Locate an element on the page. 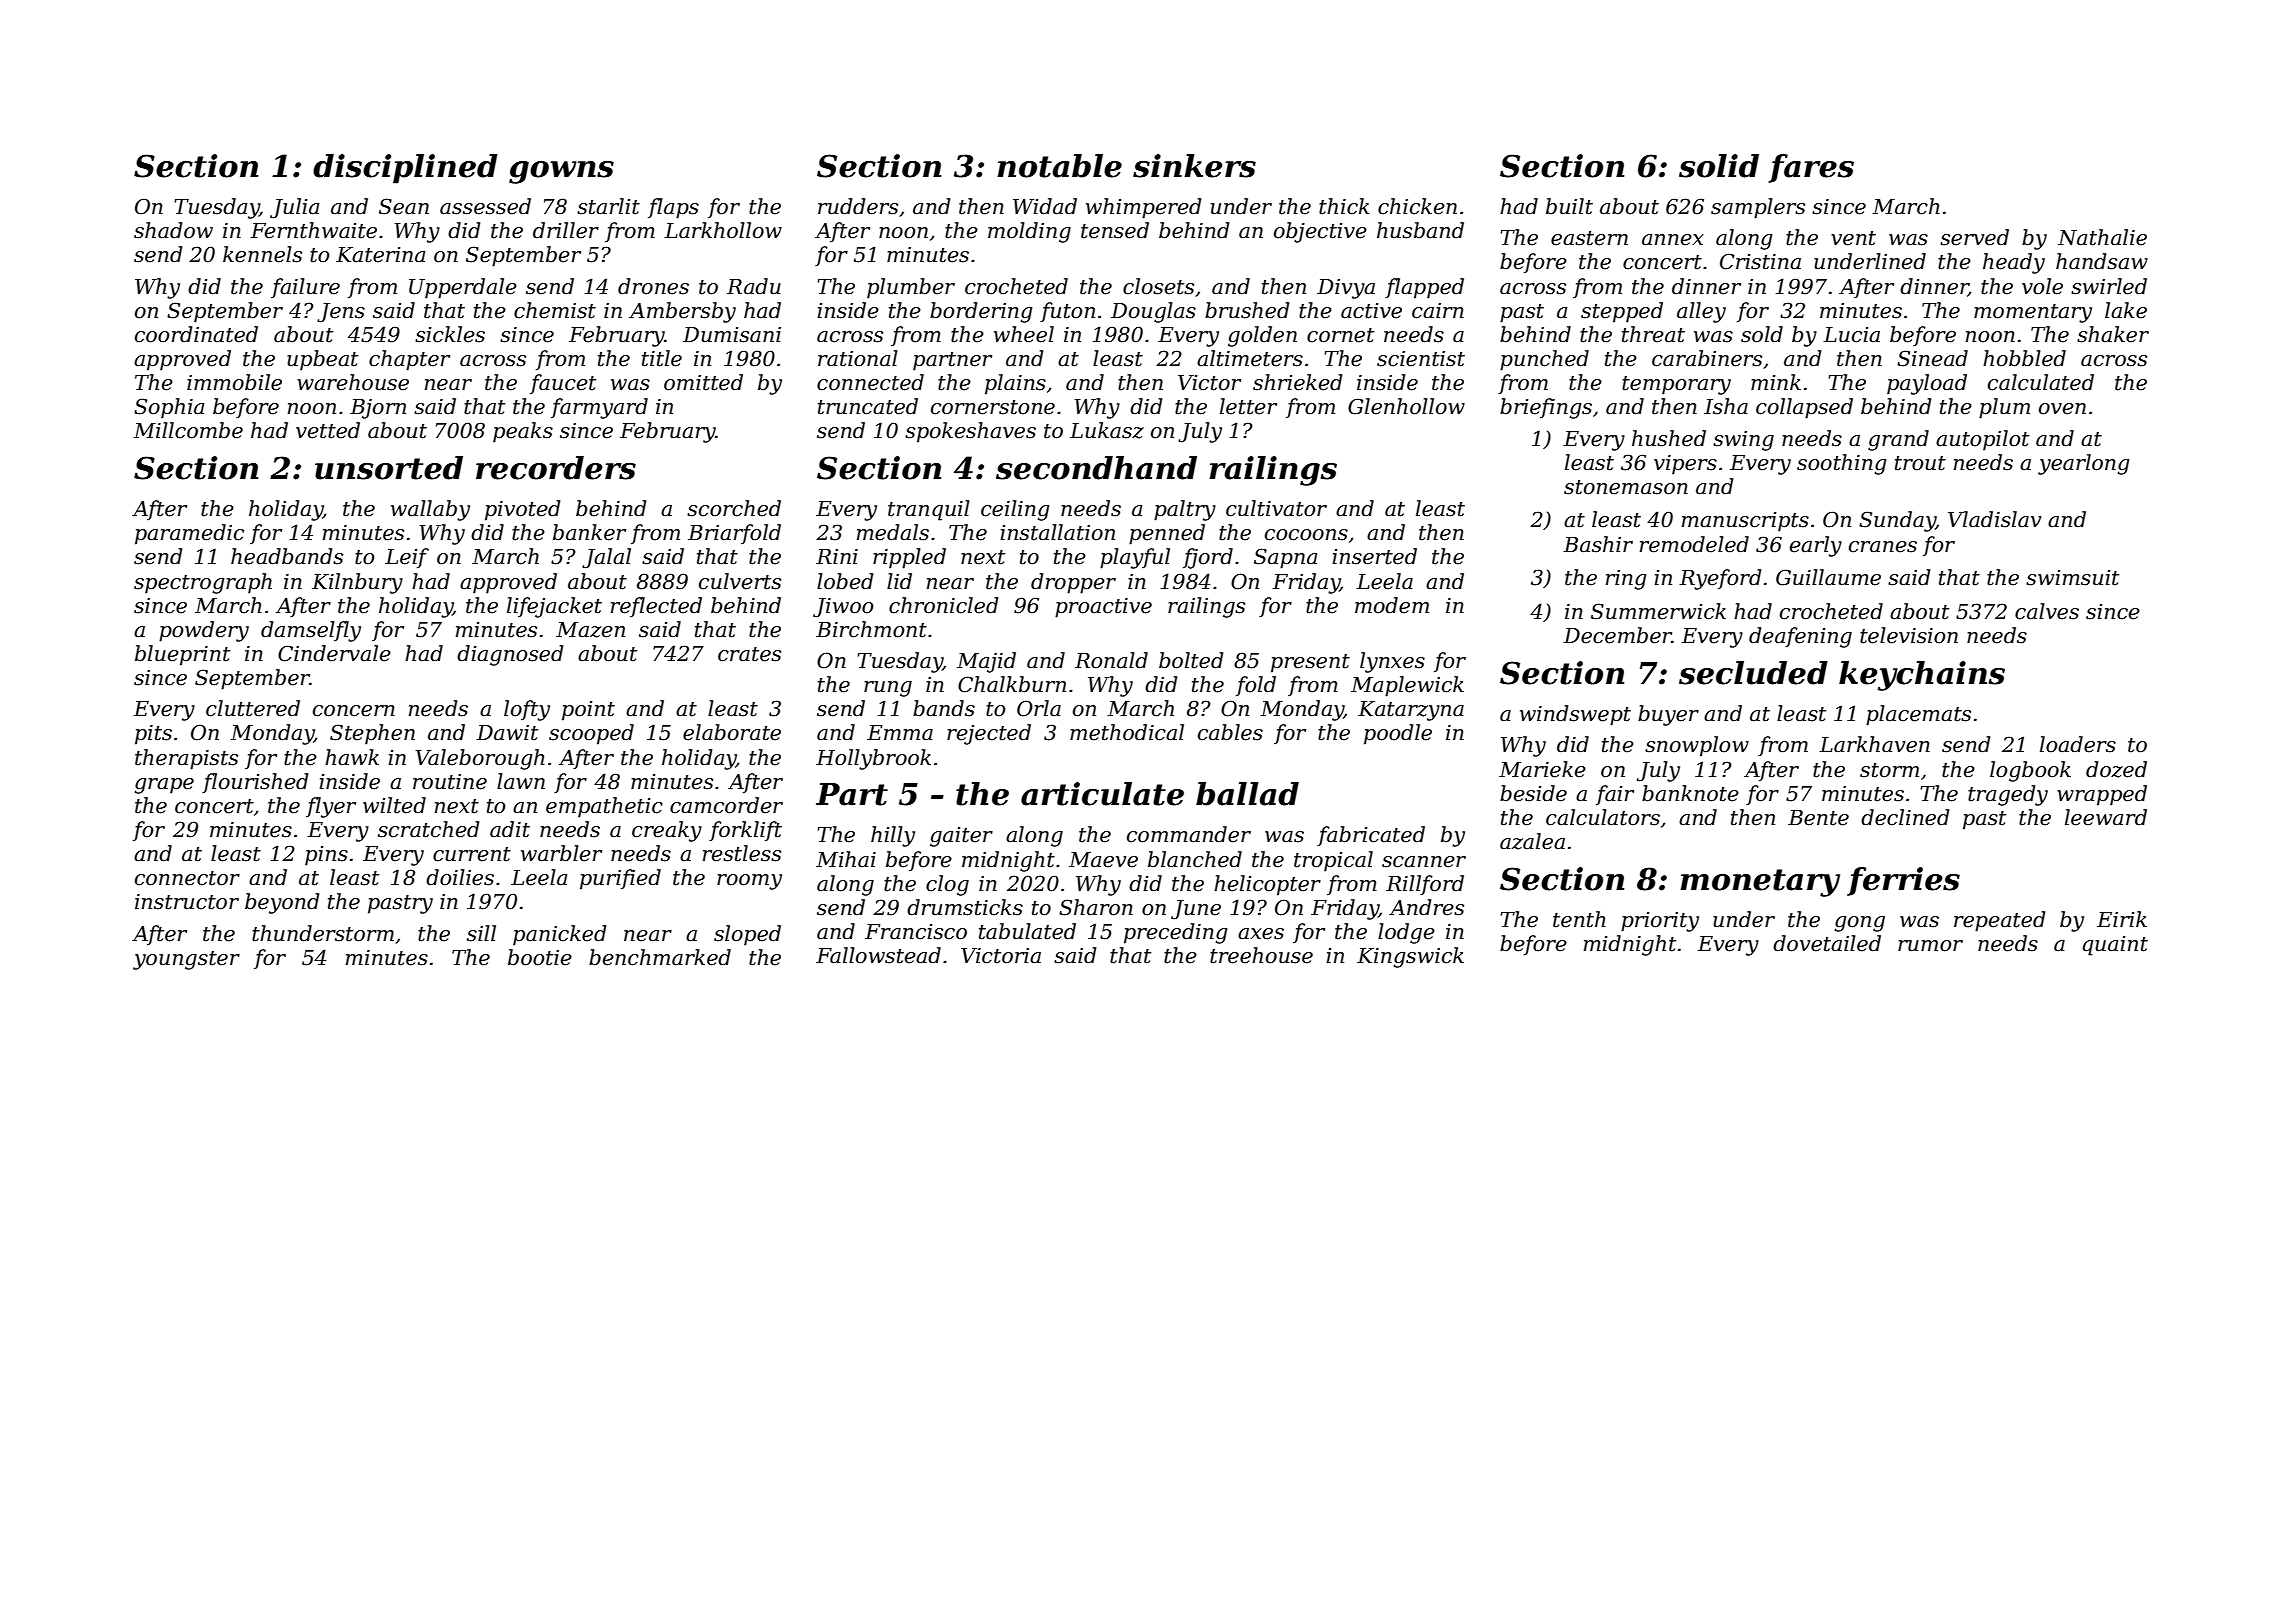 This document has width=2282, height=1614. drones is located at coordinates (653, 286).
